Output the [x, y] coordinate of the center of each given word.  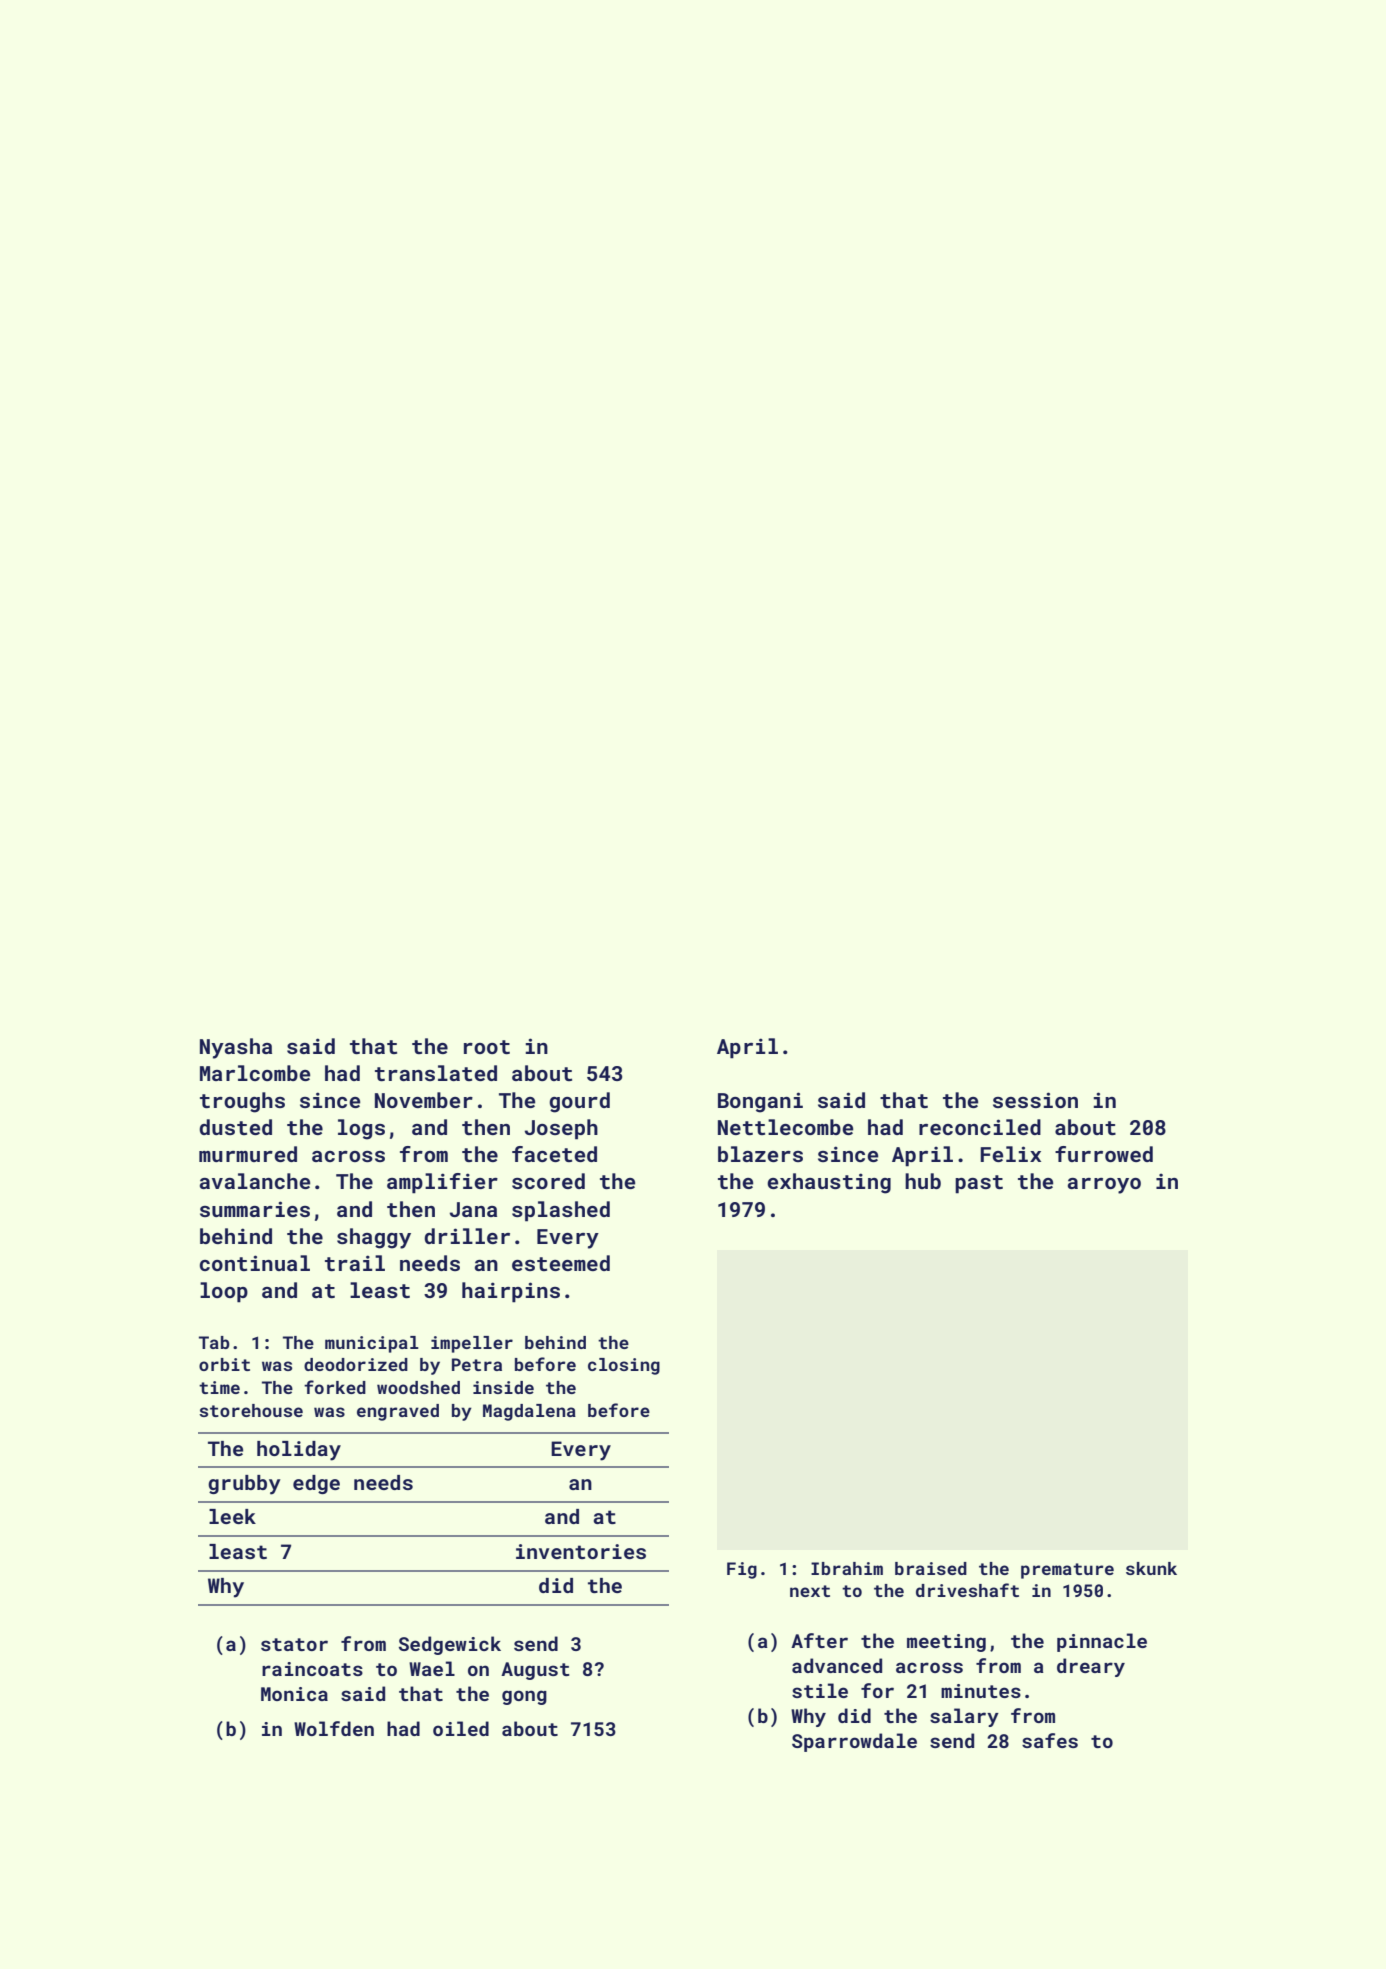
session [1035, 1100]
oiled [461, 1728]
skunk [1151, 1568]
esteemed [561, 1263]
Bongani [760, 1102]
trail [355, 1263]
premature [1067, 1571]
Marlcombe [255, 1073]
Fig [742, 1570]
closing [624, 1366]
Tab [214, 1342]
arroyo [1104, 1186]
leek [232, 1516]
